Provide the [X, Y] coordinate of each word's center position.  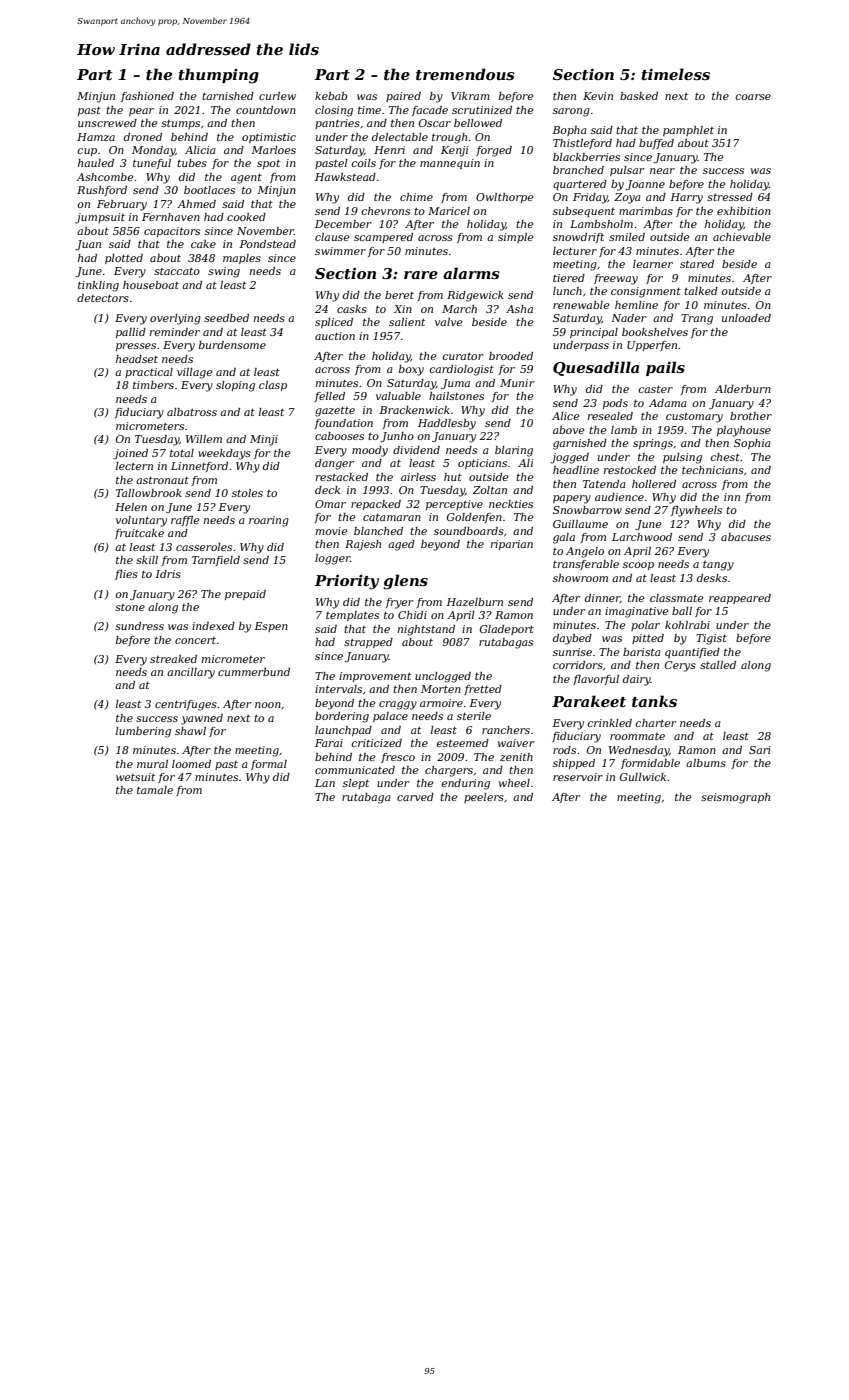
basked [639, 96]
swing [224, 272]
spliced [334, 323]
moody [370, 451]
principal [594, 333]
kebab [331, 96]
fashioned [147, 97]
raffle [185, 521]
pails [665, 368]
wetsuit [135, 777]
